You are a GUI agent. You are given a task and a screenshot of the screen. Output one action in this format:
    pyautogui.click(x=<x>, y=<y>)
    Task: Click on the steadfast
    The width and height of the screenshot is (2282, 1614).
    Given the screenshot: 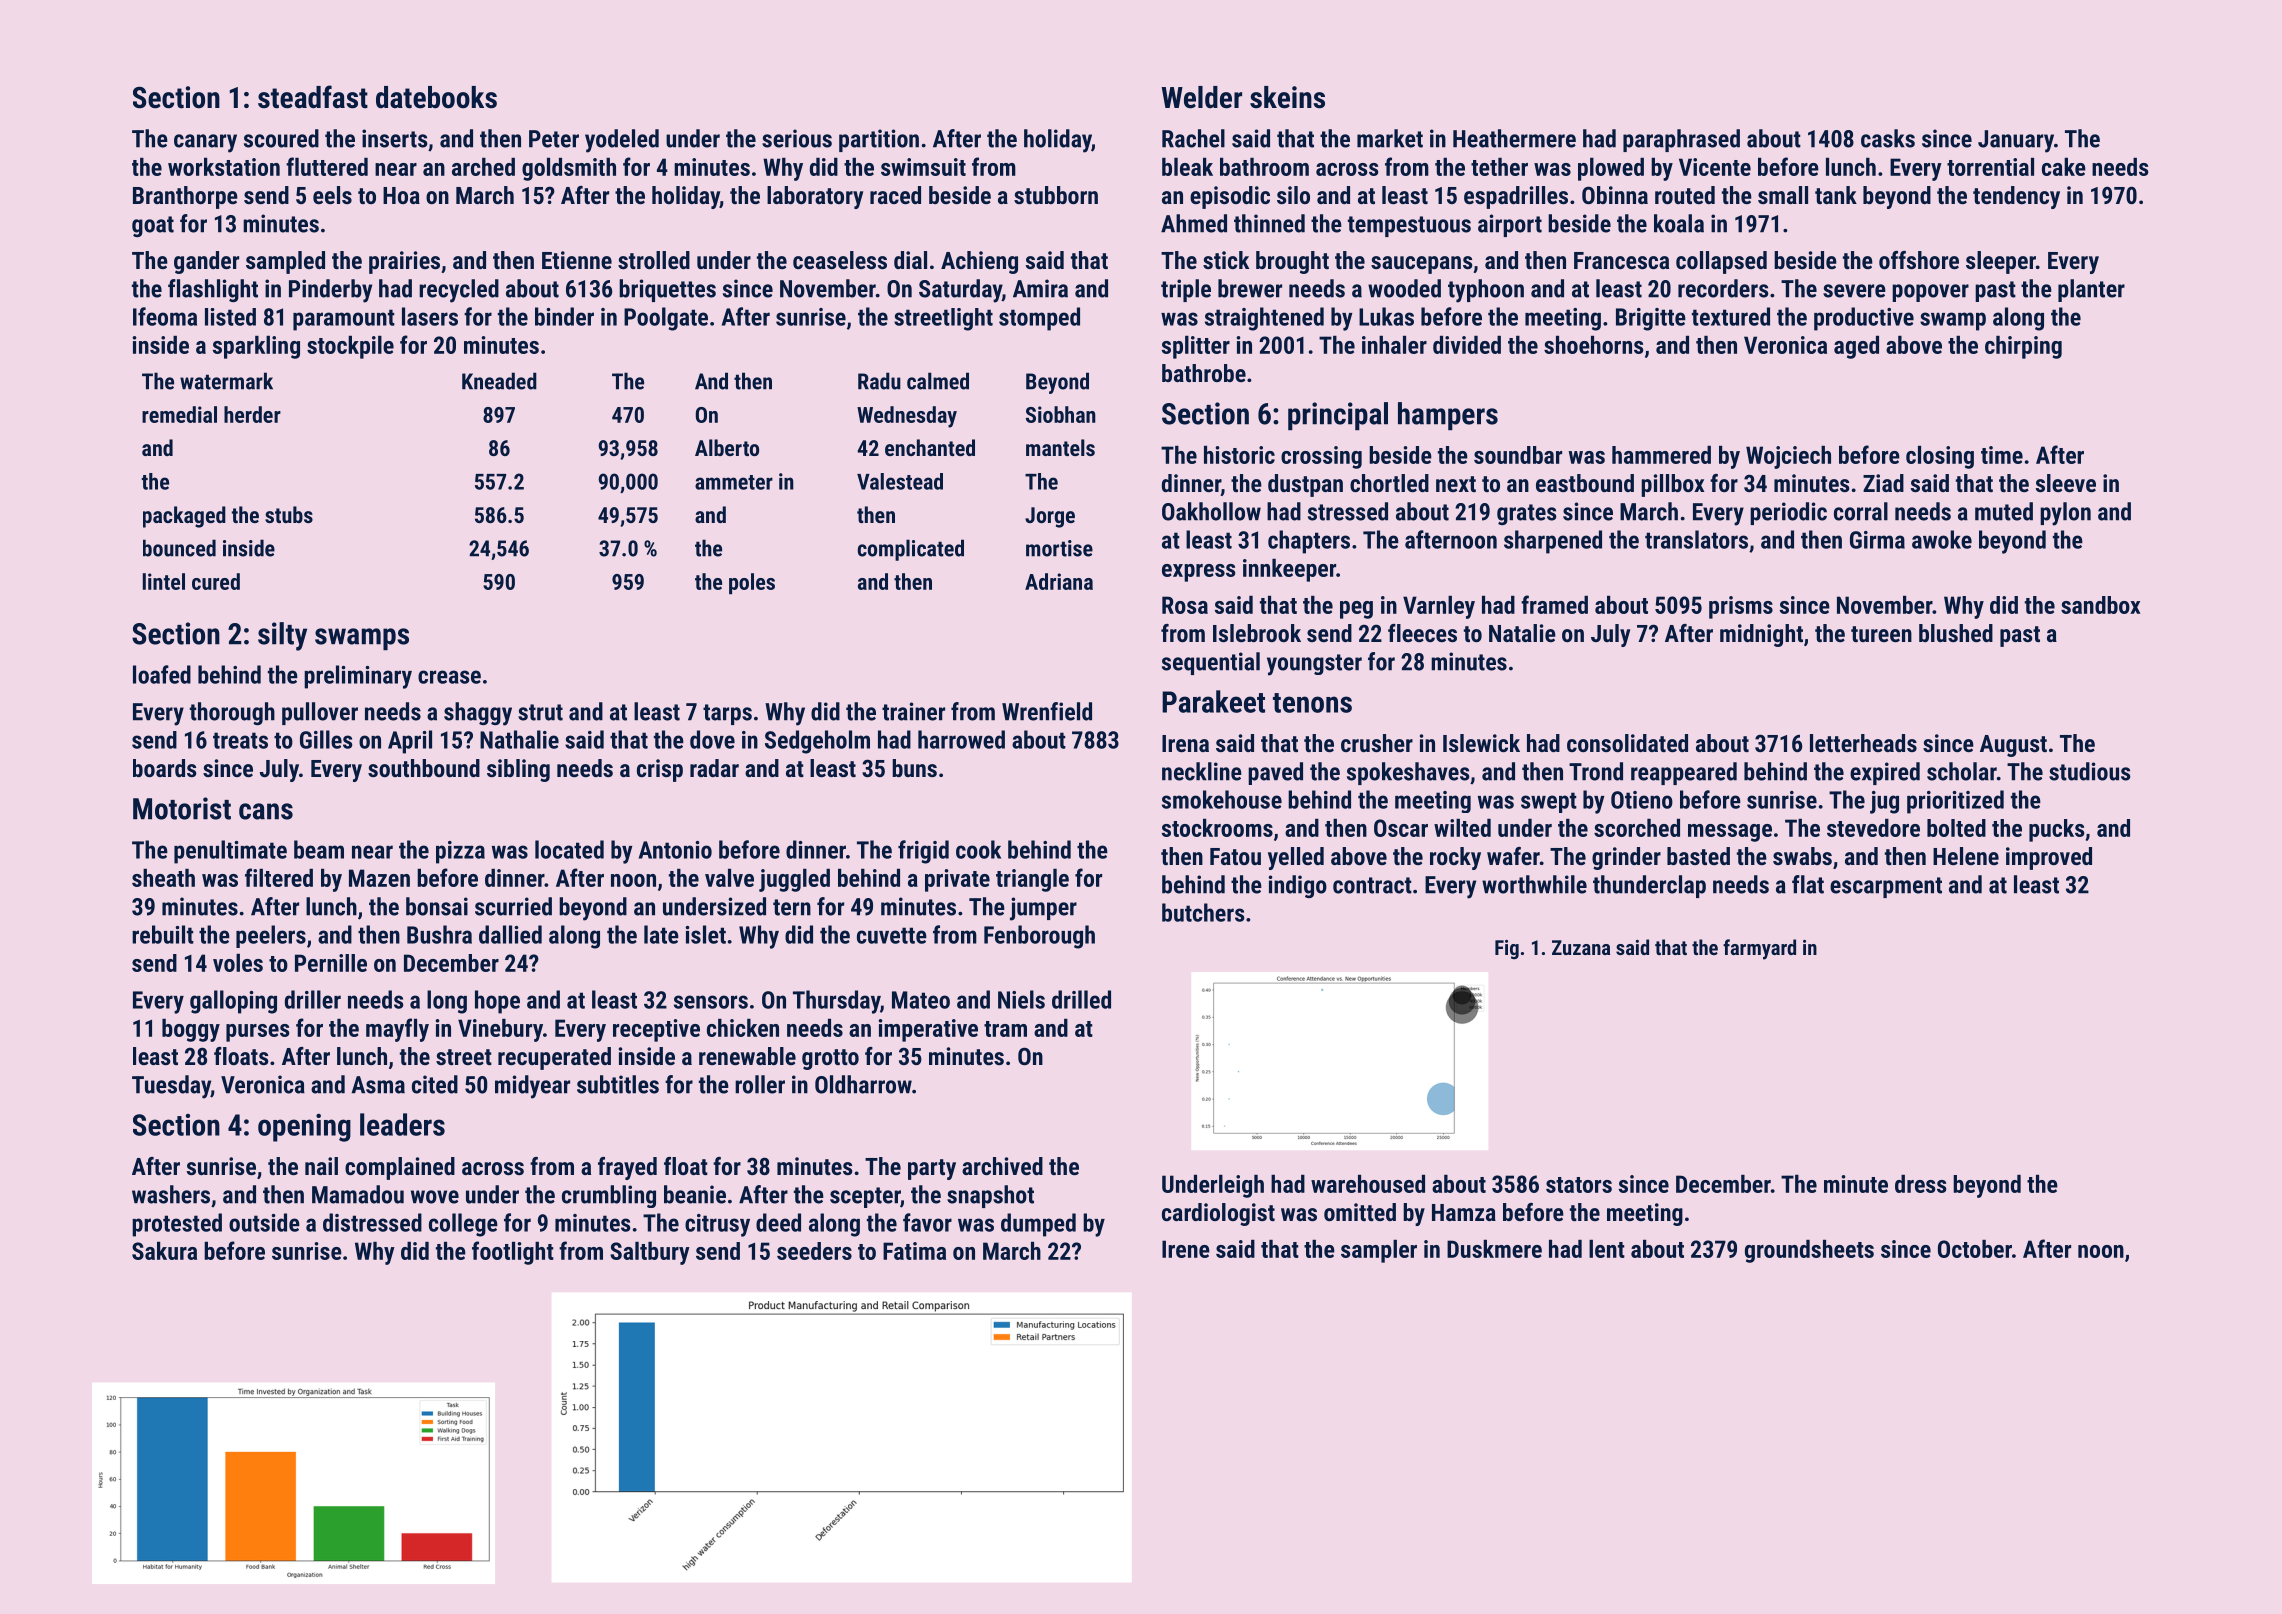 What is the action you would take?
    pyautogui.click(x=313, y=97)
